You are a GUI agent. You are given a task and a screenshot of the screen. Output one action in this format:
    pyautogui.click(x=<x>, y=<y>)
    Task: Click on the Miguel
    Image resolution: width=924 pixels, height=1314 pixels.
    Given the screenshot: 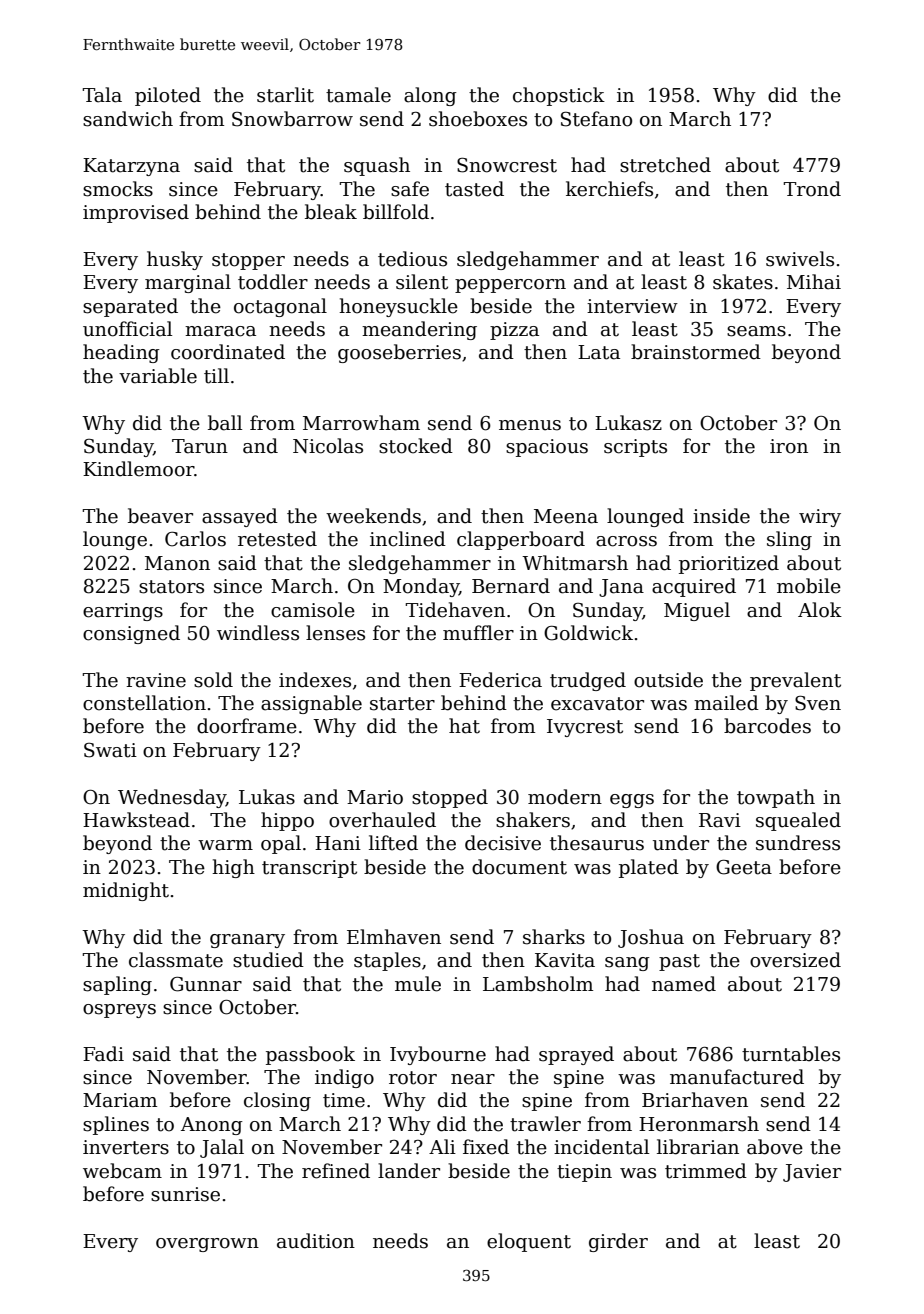 What is the action you would take?
    pyautogui.click(x=697, y=611)
